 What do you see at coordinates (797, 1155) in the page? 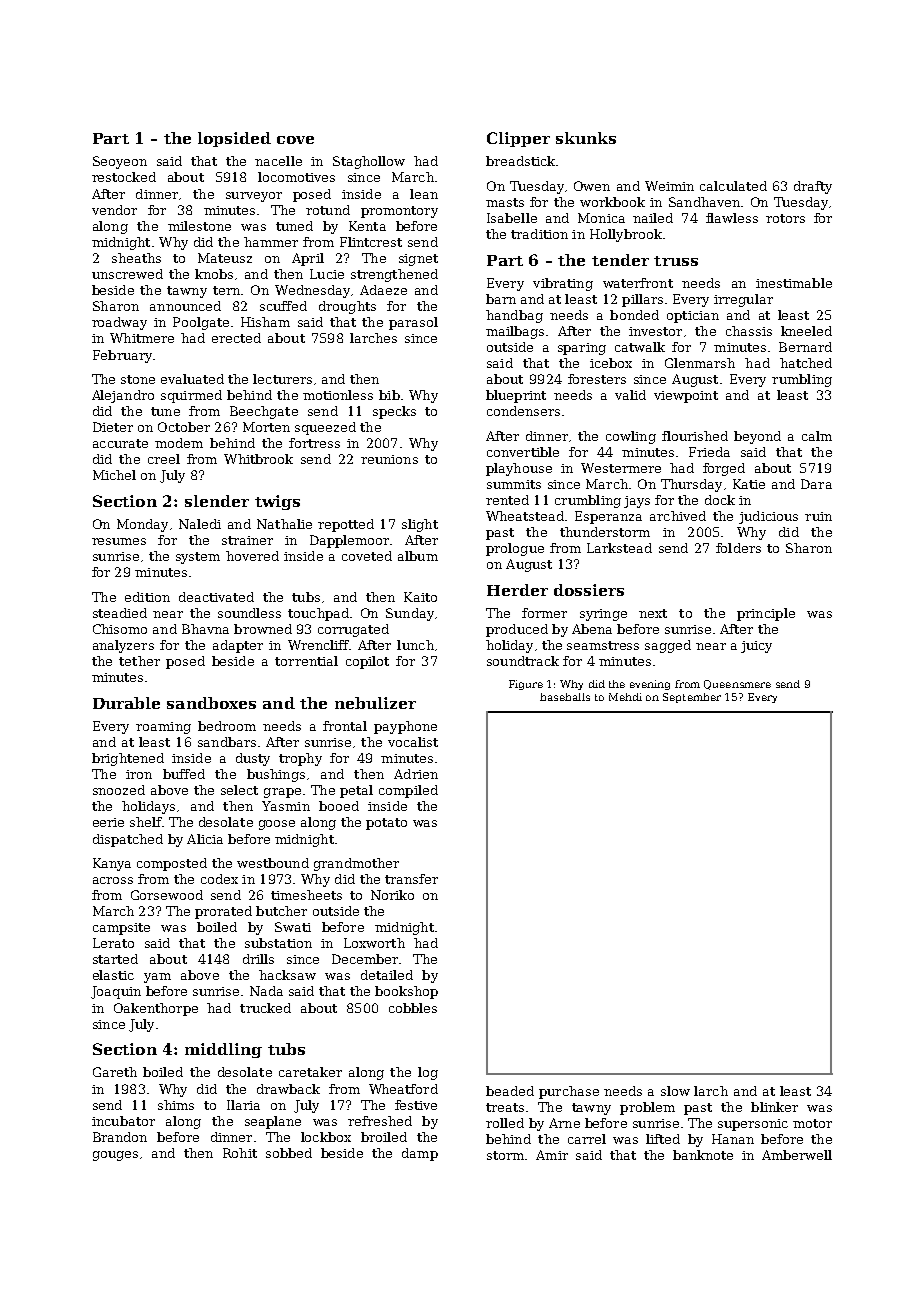
I see `Amberwell` at bounding box center [797, 1155].
